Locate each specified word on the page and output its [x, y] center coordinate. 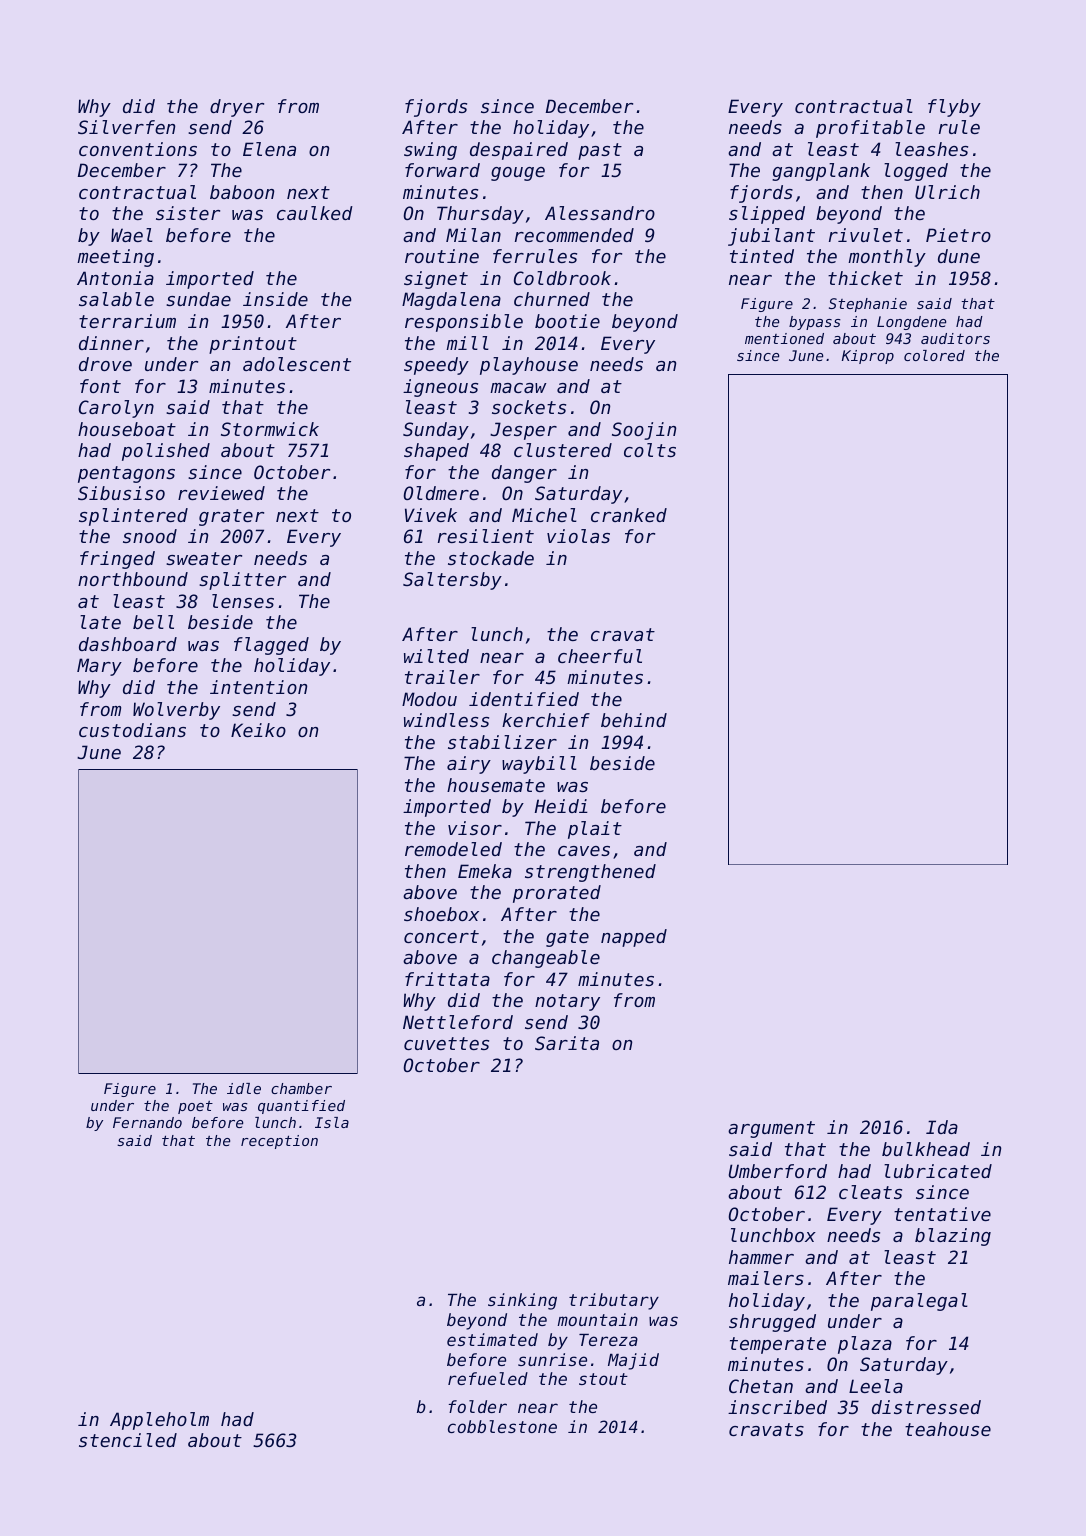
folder [478, 1406]
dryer [237, 108]
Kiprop [868, 357]
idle [244, 1088]
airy [469, 765]
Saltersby [452, 581]
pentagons [126, 474]
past [600, 151]
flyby [954, 108]
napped [634, 938]
